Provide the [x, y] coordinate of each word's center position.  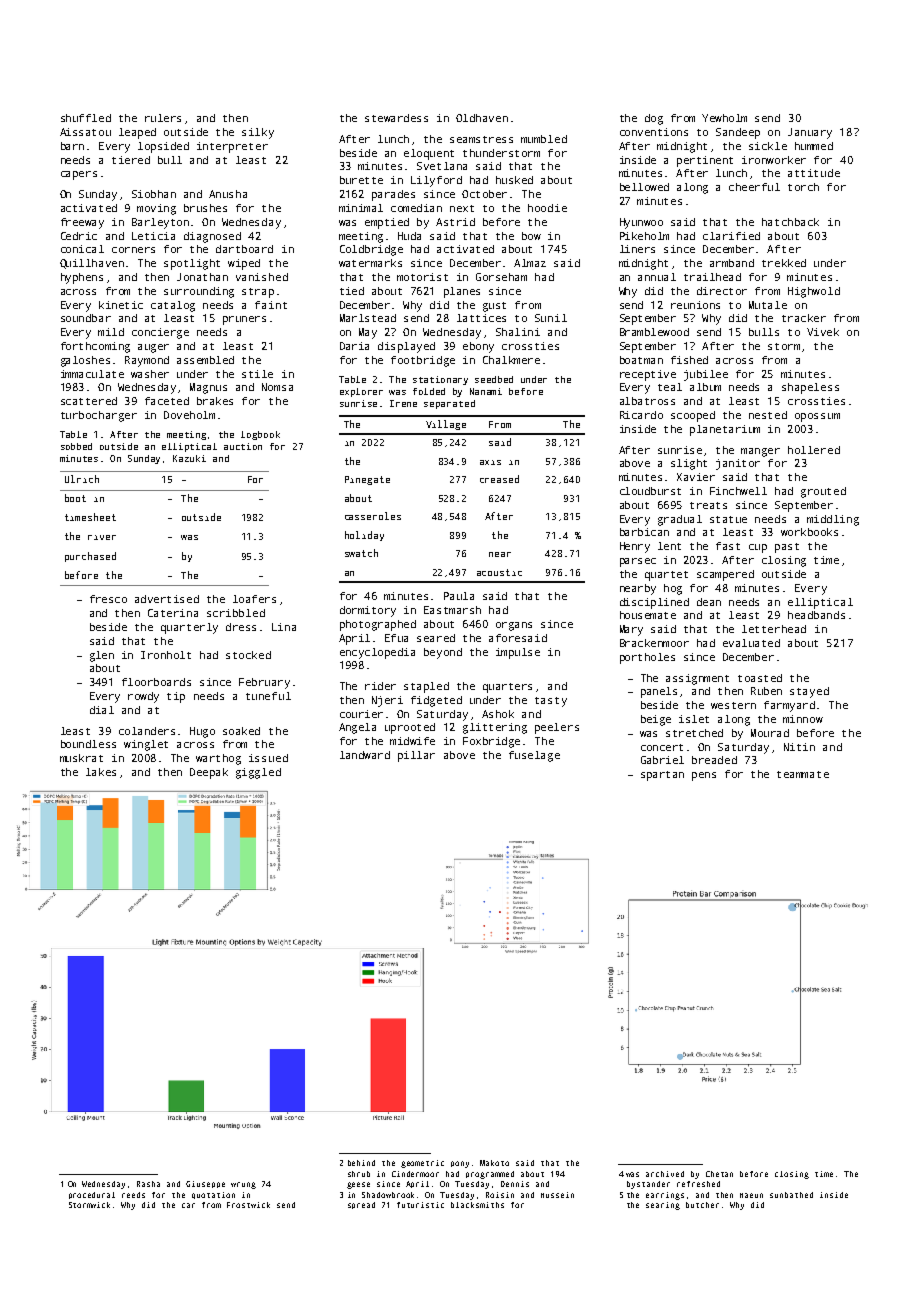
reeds [133, 1195]
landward [365, 755]
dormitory [368, 611]
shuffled [86, 118]
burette [361, 180]
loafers [254, 599]
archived [665, 1174]
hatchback [790, 222]
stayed [809, 692]
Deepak [209, 773]
